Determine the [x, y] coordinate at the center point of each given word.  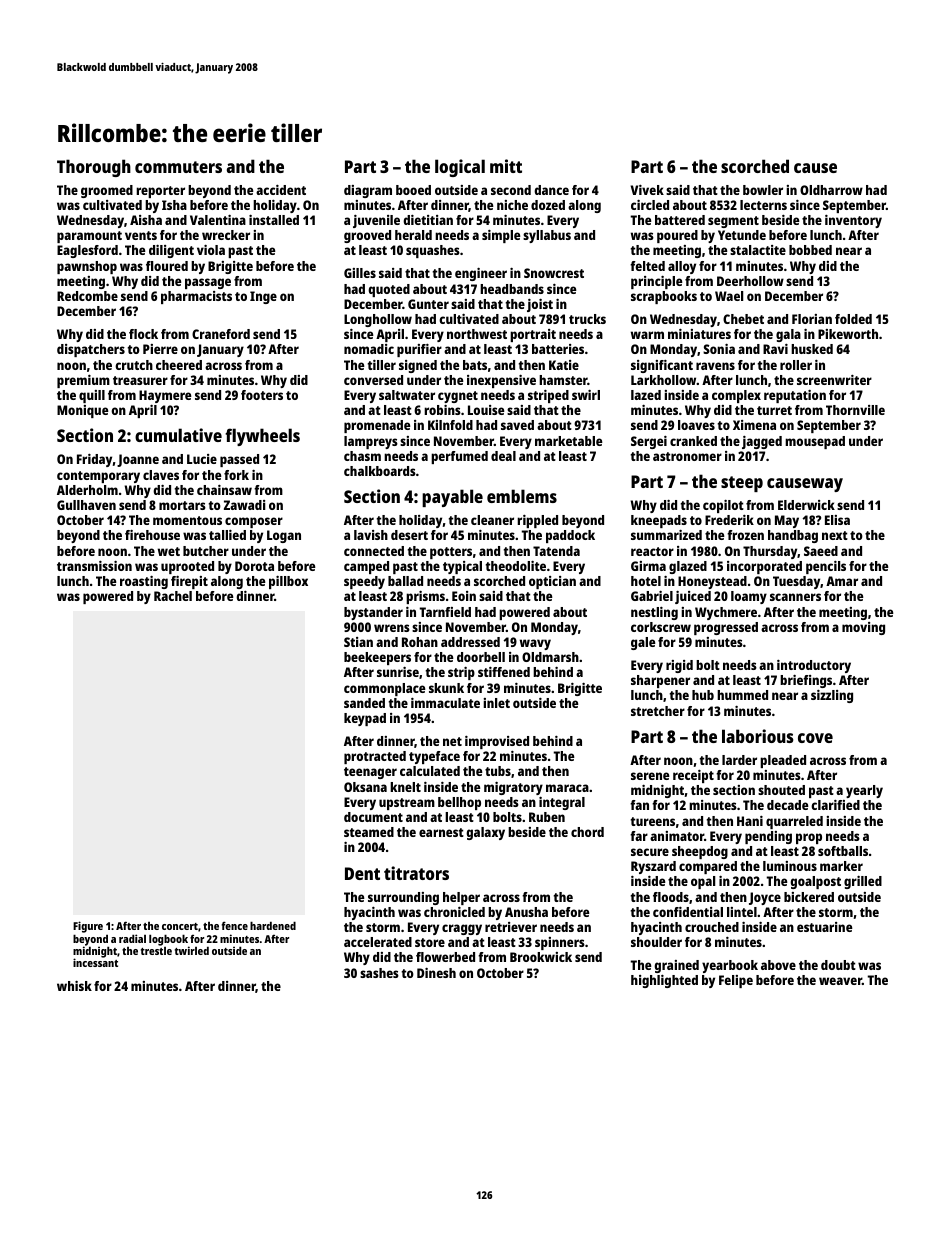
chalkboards [380, 471]
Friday [94, 460]
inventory [853, 221]
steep [742, 484]
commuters [178, 167]
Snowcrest [554, 273]
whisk [74, 986]
